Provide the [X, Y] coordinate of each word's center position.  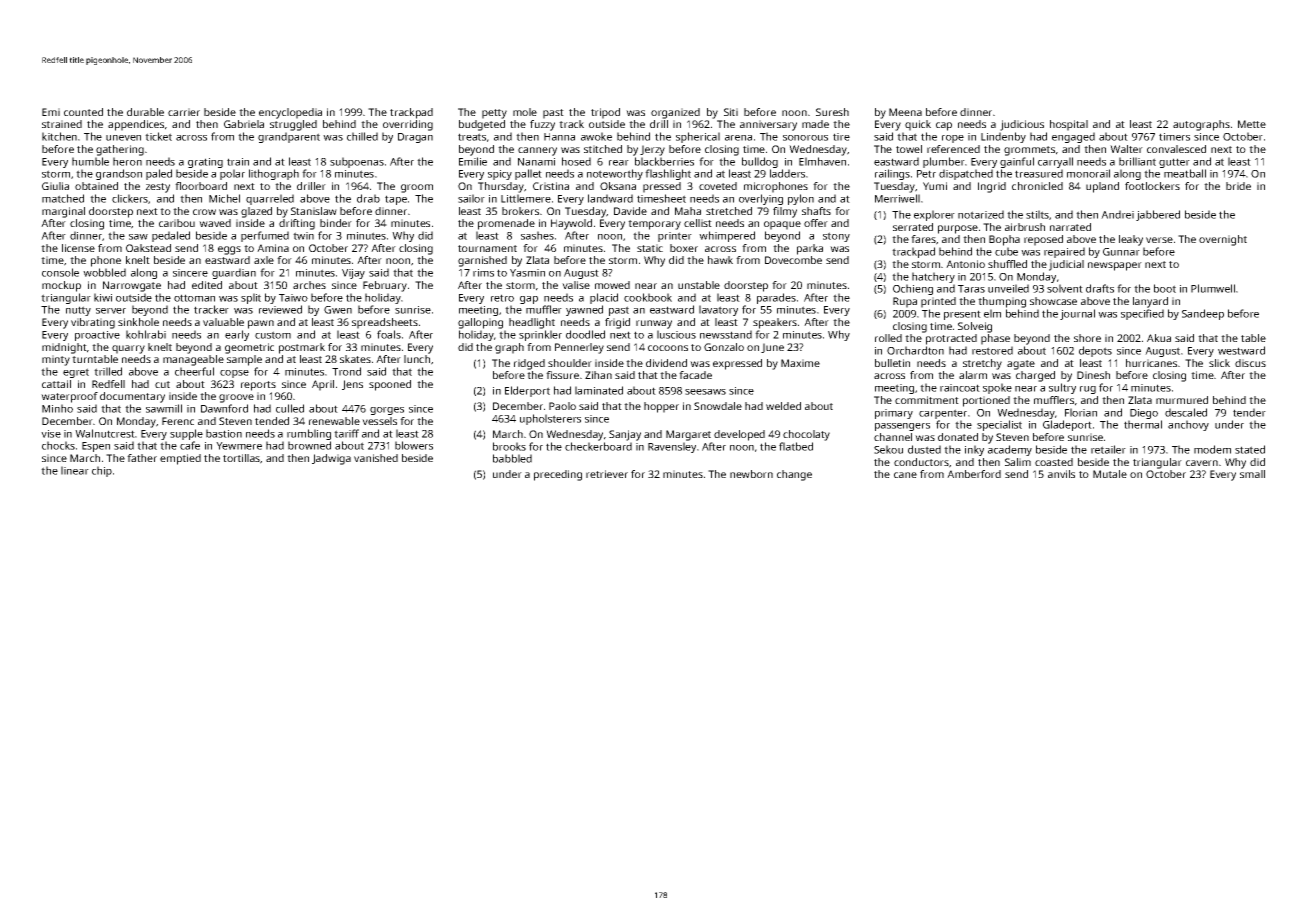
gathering [120, 150]
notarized [981, 214]
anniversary [768, 125]
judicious [1022, 125]
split [251, 298]
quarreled [270, 199]
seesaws [705, 392]
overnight [1223, 240]
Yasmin [527, 273]
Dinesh [1093, 375]
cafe [190, 445]
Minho [57, 408]
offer [816, 223]
